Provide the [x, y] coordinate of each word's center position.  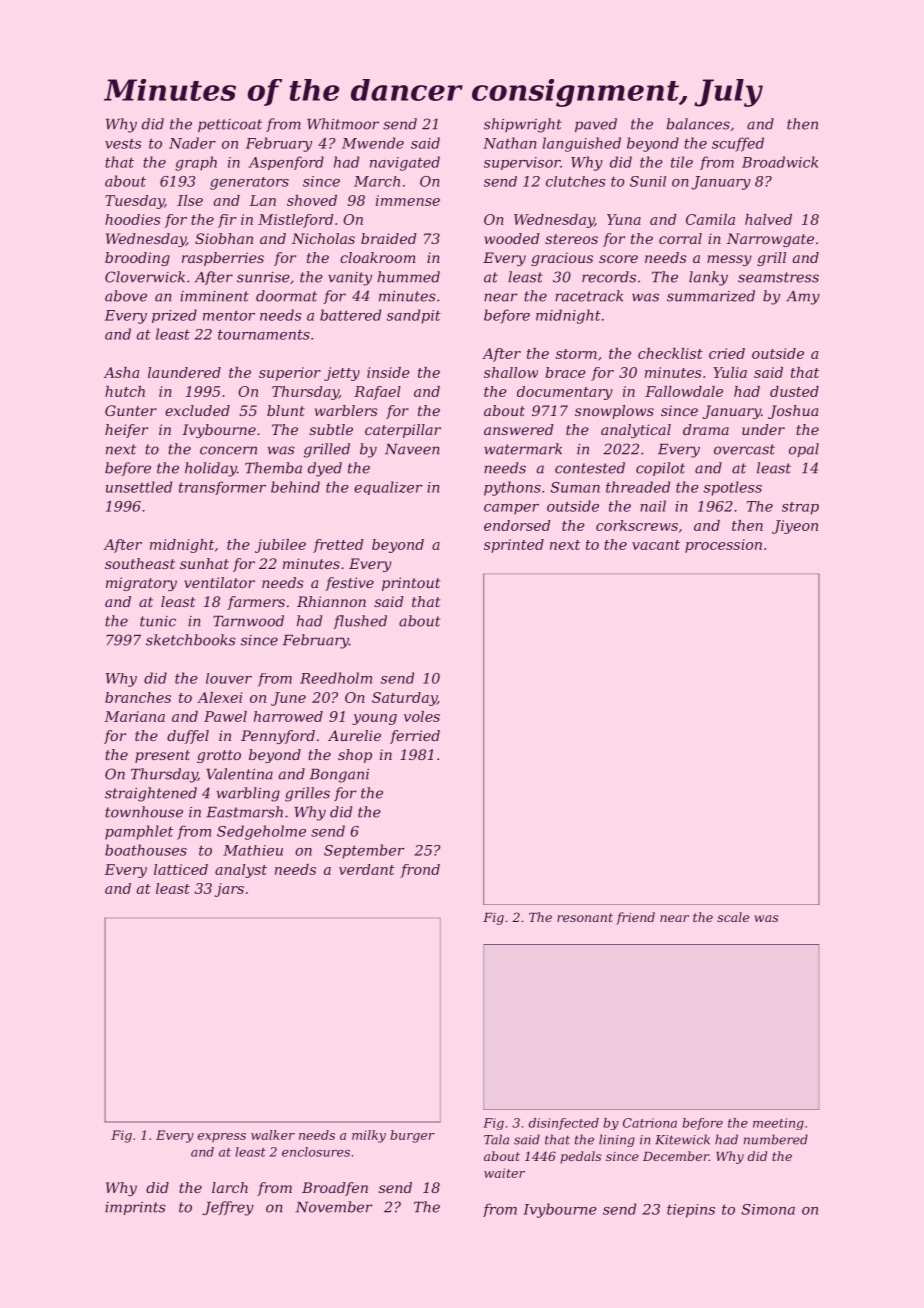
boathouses [146, 850]
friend [635, 918]
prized [174, 316]
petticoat [230, 125]
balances [698, 124]
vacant [656, 545]
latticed [181, 869]
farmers [256, 603]
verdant [367, 869]
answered [518, 429]
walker [273, 1135]
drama [706, 429]
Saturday [404, 699]
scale [733, 917]
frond [420, 871]
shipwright [523, 125]
